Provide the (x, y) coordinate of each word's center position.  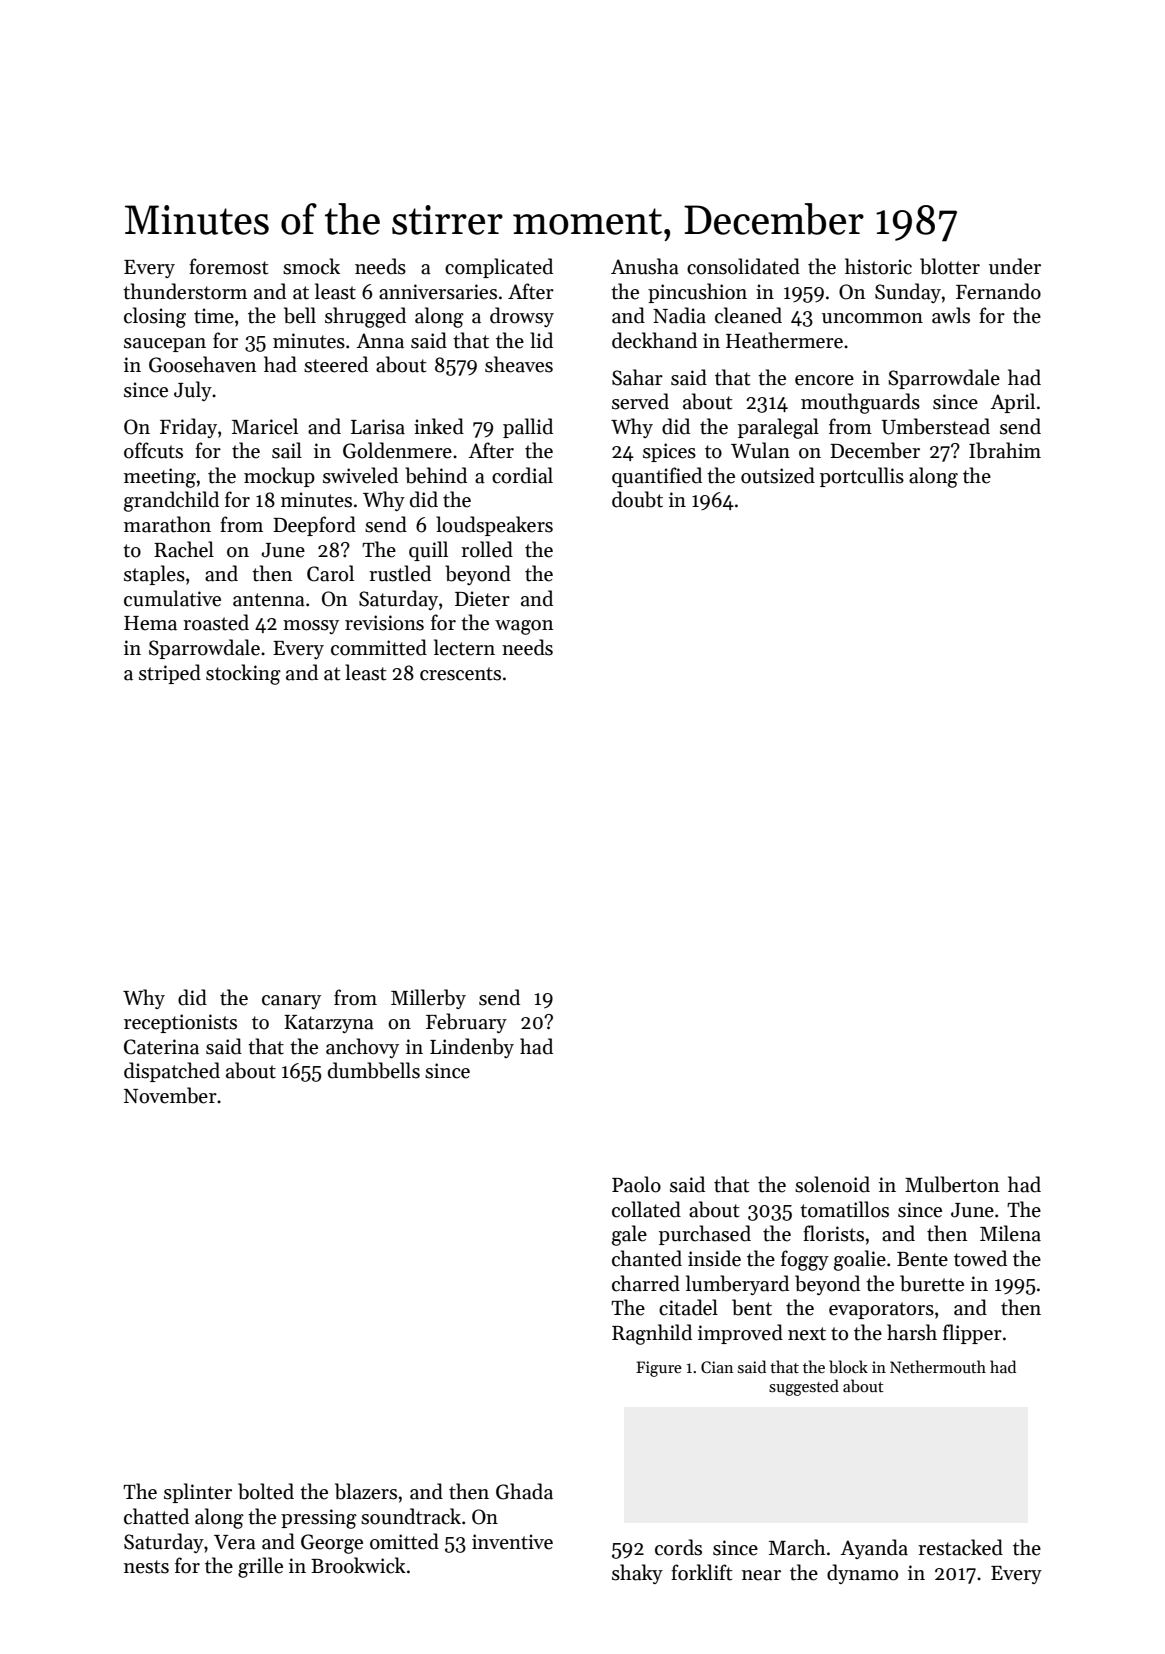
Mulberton (952, 1184)
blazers (366, 1491)
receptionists (180, 1023)
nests (146, 1567)
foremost (228, 266)
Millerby (428, 999)
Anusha (645, 266)
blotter (950, 266)
